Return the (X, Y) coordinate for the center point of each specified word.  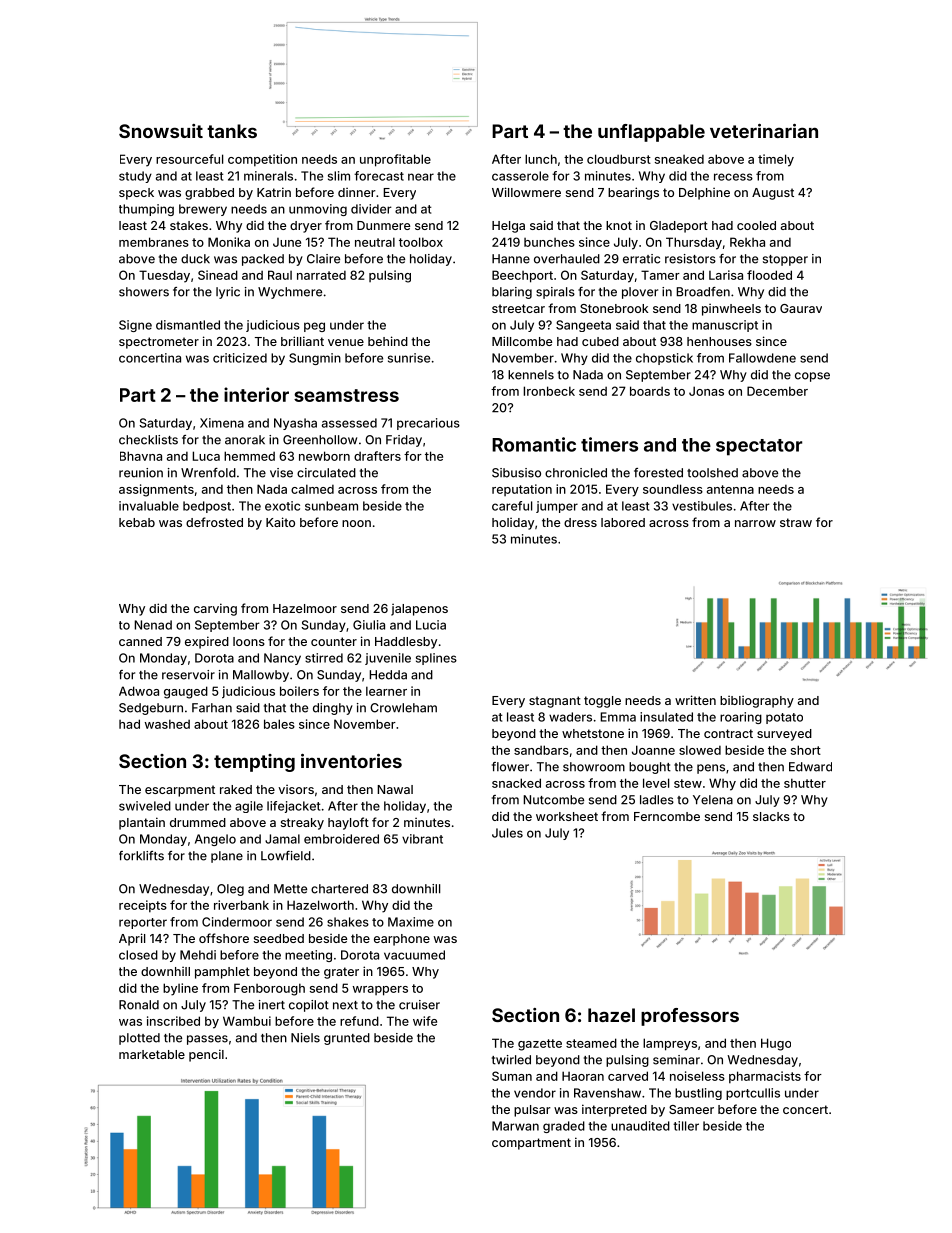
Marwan (515, 1126)
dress (580, 522)
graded (564, 1127)
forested (658, 473)
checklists (148, 440)
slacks (771, 816)
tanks (232, 131)
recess (733, 177)
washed (167, 724)
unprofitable (395, 160)
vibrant (422, 839)
